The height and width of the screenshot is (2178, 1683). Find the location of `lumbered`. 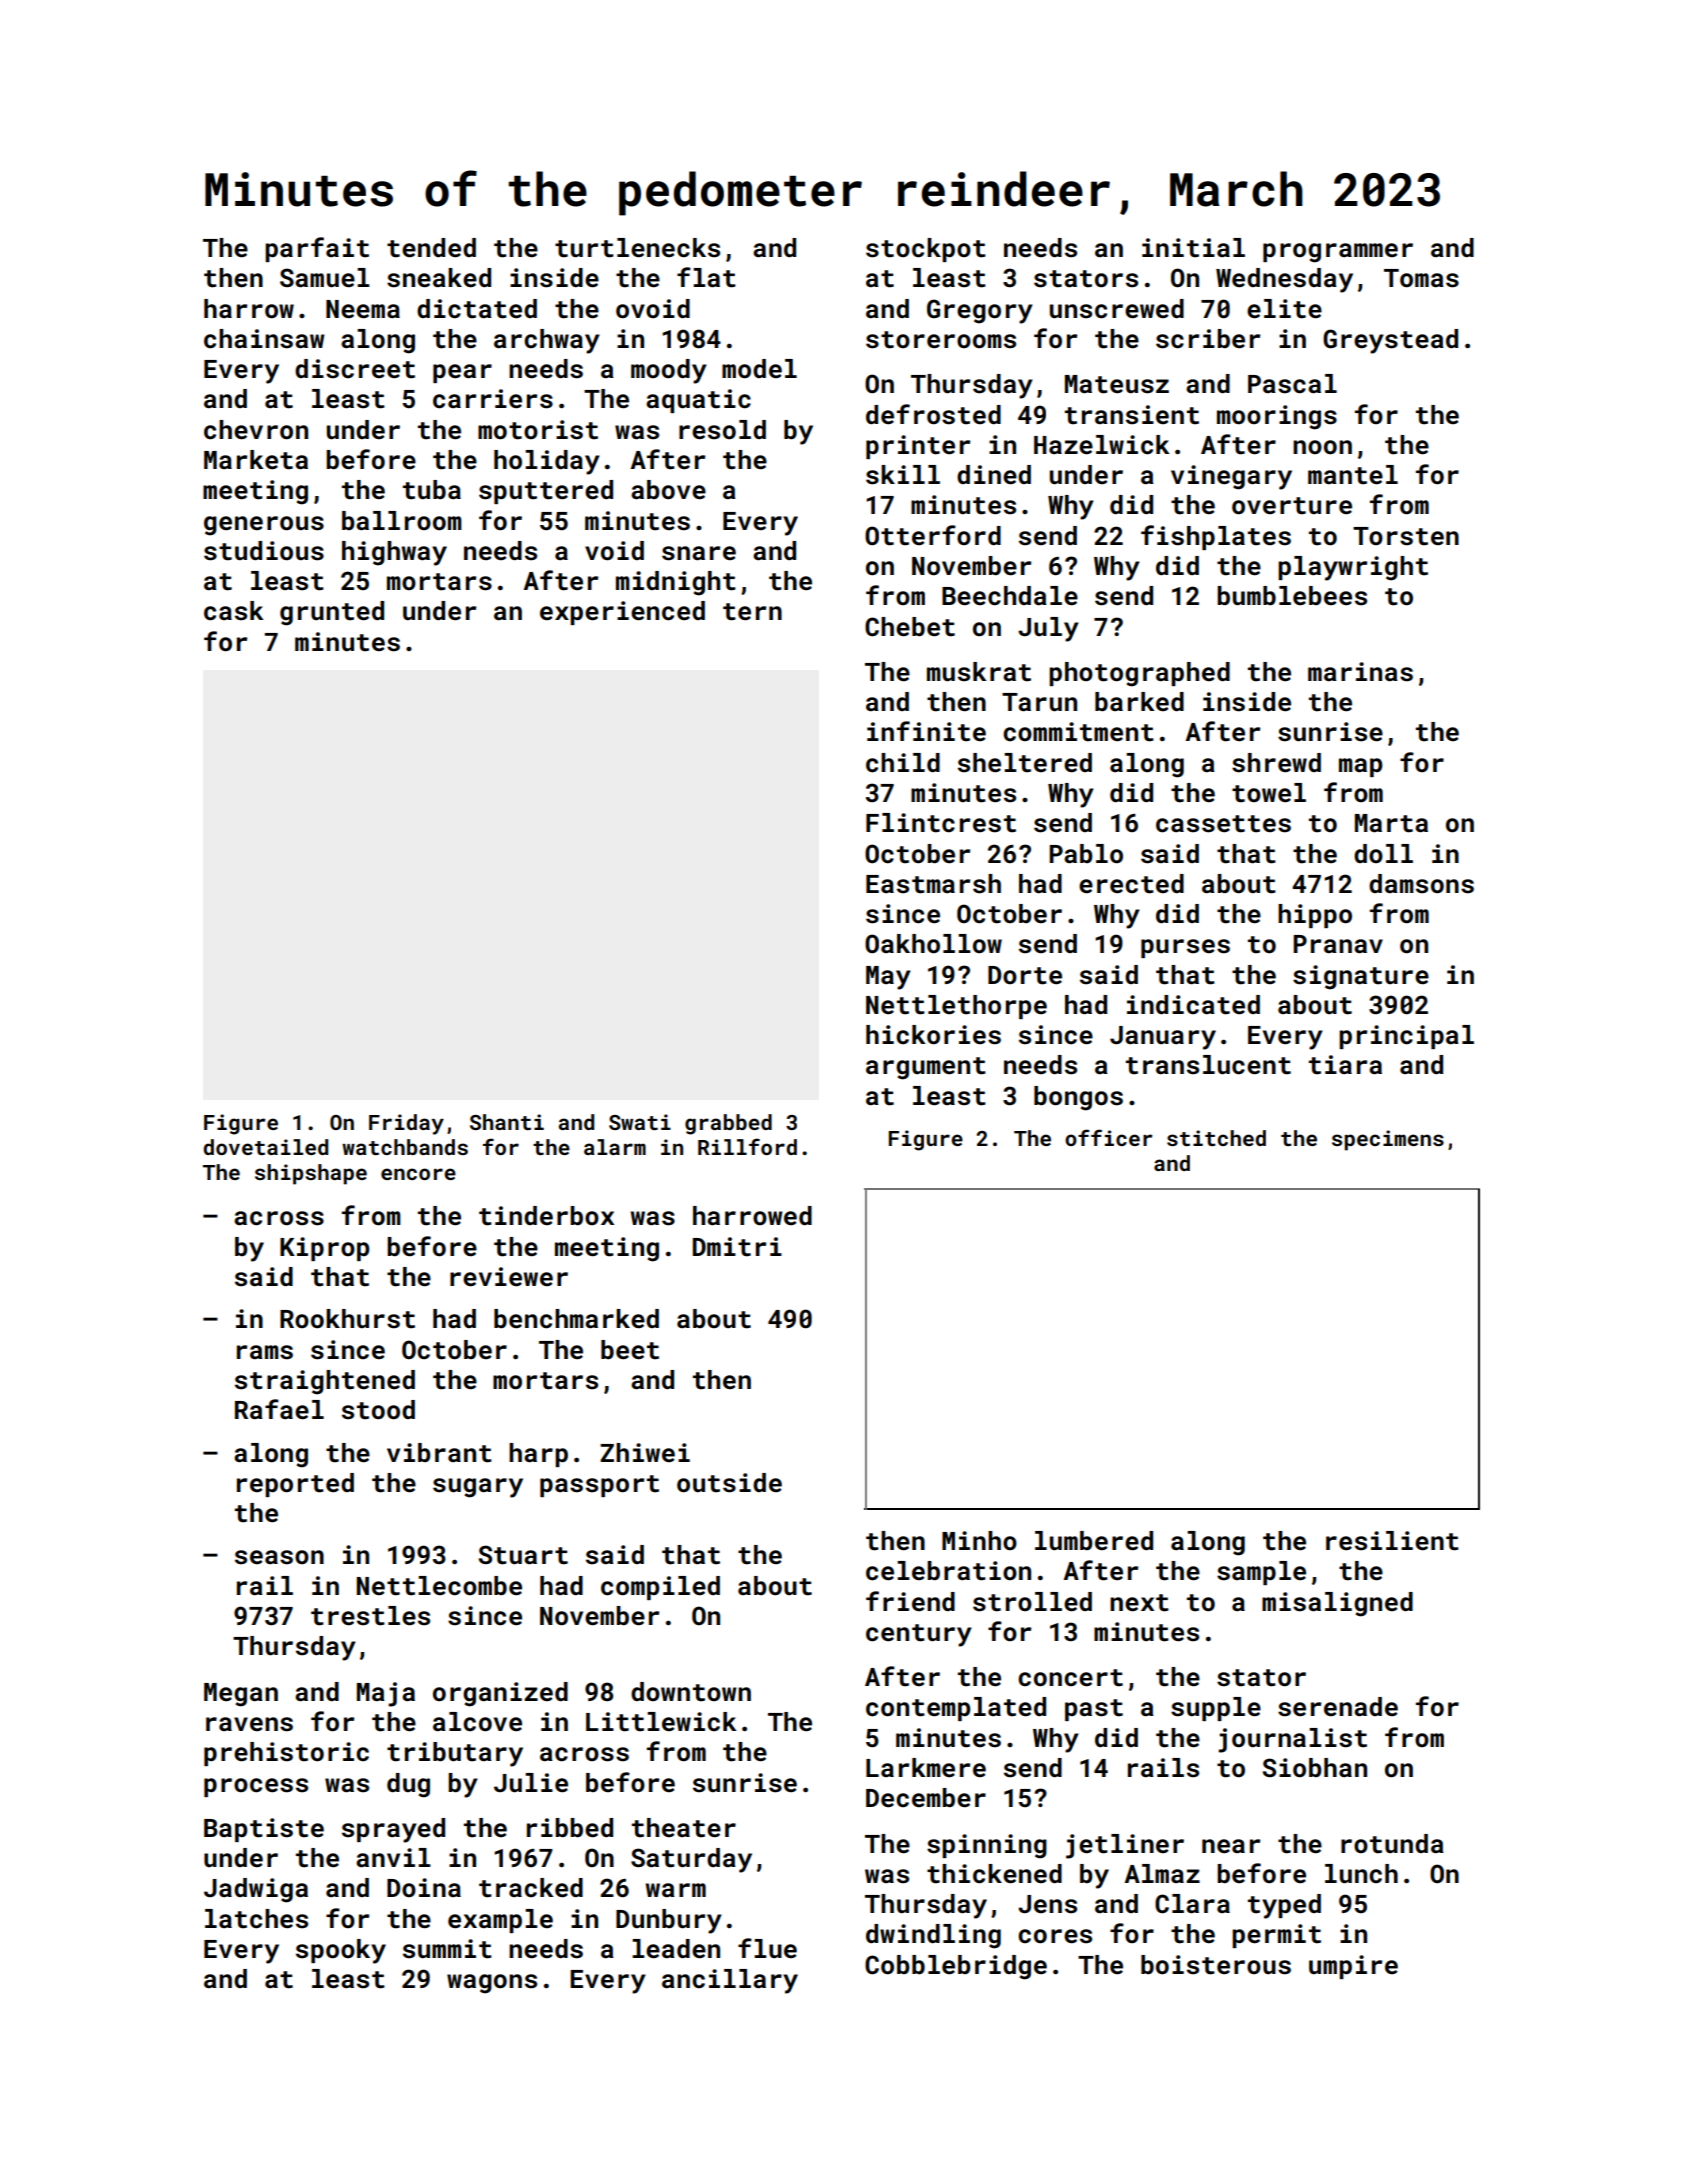

lumbered is located at coordinates (1094, 1541).
